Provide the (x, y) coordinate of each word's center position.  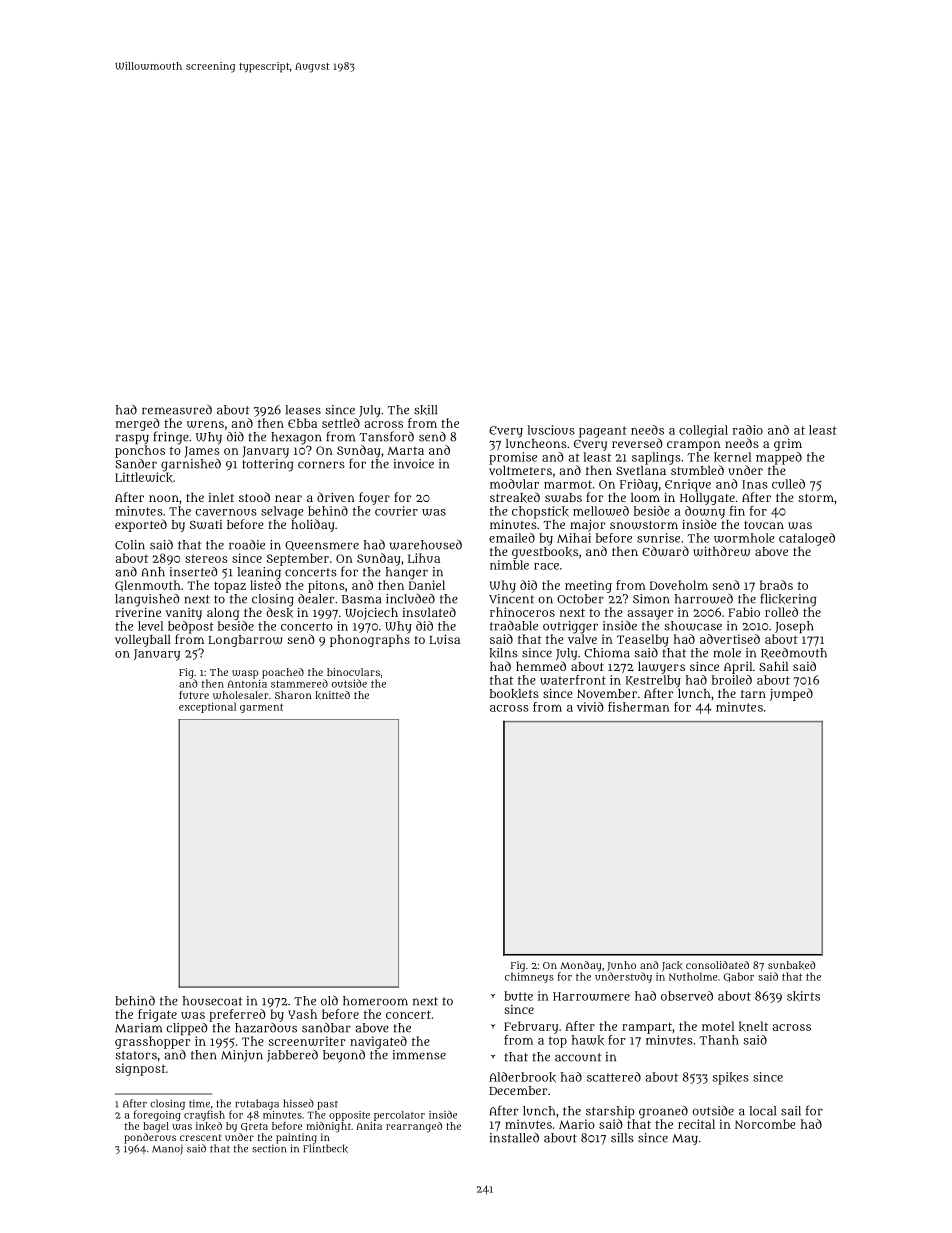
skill (425, 410)
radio (748, 430)
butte (518, 996)
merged (138, 424)
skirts (803, 996)
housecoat (213, 1001)
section (269, 1148)
